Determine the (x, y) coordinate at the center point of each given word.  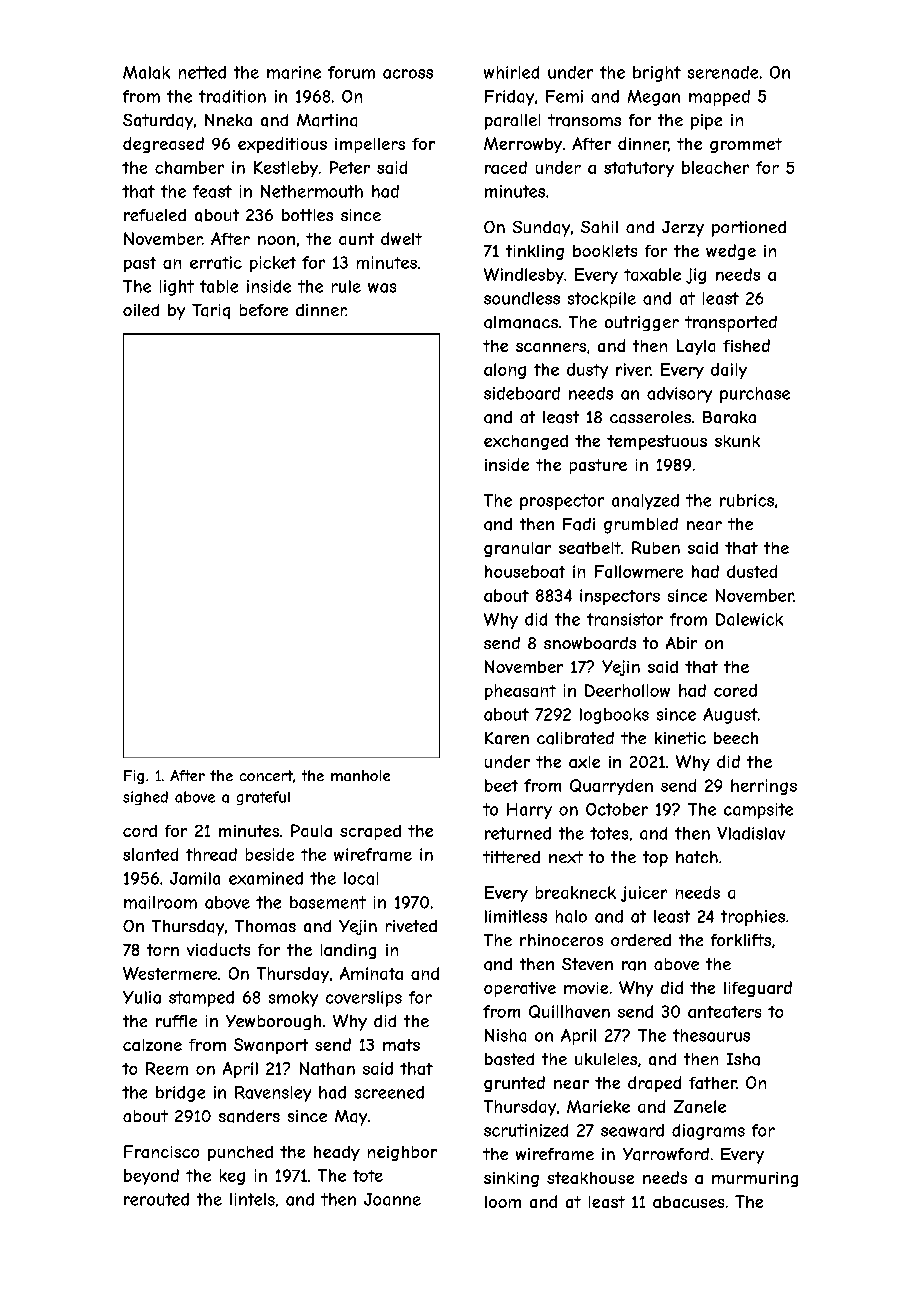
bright (657, 74)
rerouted (156, 1199)
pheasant (520, 692)
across (408, 74)
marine (294, 72)
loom (503, 1202)
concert (266, 775)
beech (736, 738)
